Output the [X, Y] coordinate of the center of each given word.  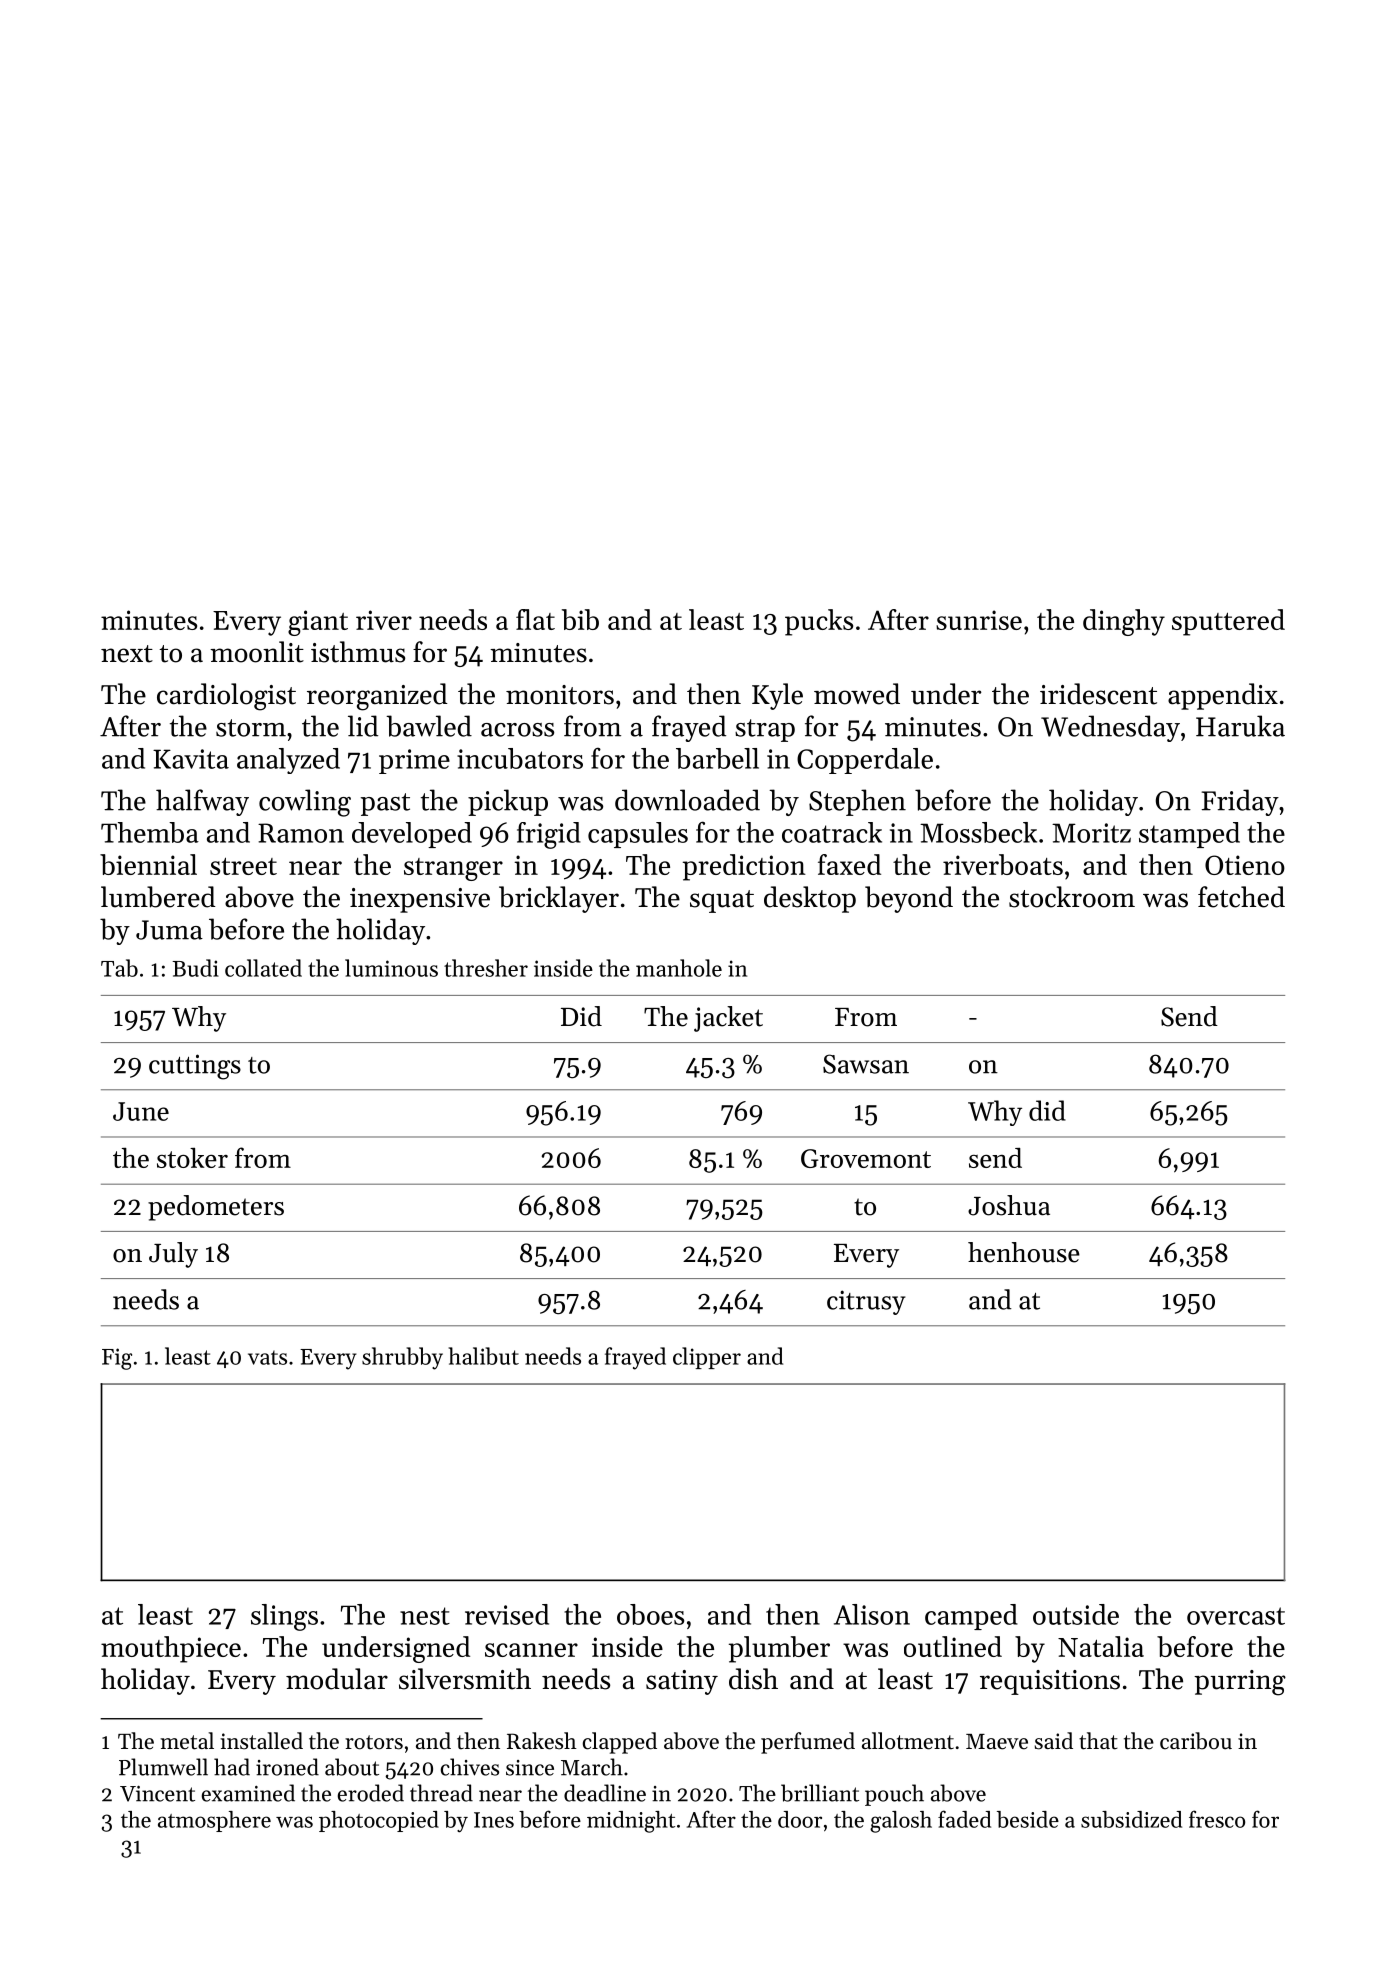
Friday [1240, 802]
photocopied [379, 1821]
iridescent [1098, 694]
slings [284, 1617]
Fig [117, 1359]
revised [507, 1614]
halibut [483, 1356]
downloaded [687, 800]
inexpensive [420, 900]
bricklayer [559, 899]
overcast [1236, 1616]
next [127, 654]
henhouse [1024, 1252]
